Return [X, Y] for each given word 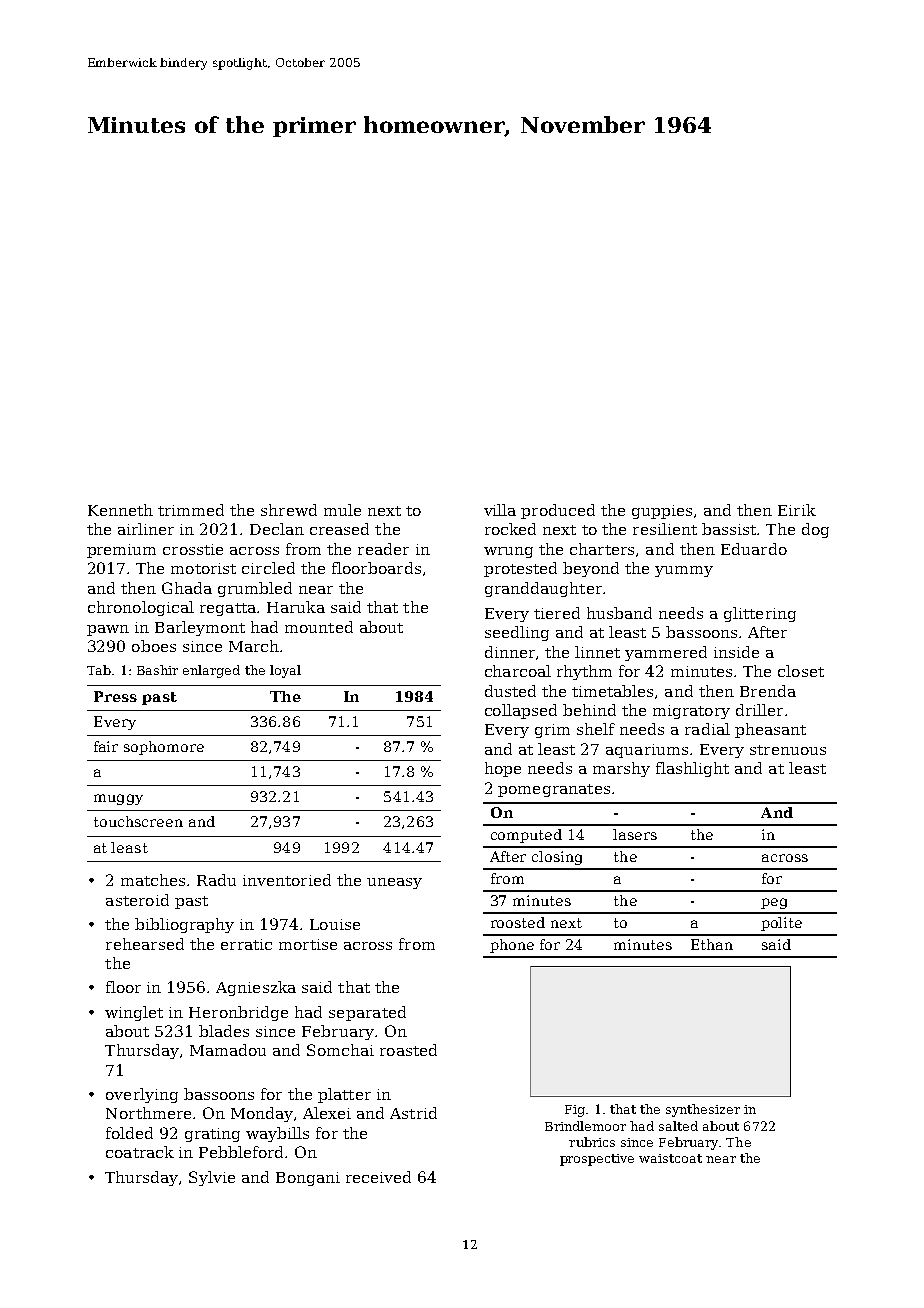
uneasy [394, 883]
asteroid [137, 900]
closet [801, 671]
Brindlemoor [585, 1126]
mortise [308, 944]
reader [383, 549]
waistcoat [670, 1158]
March [254, 646]
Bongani [308, 1179]
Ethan [712, 944]
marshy [621, 769]
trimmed [191, 510]
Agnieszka [256, 988]
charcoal [518, 671]
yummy [684, 571]
